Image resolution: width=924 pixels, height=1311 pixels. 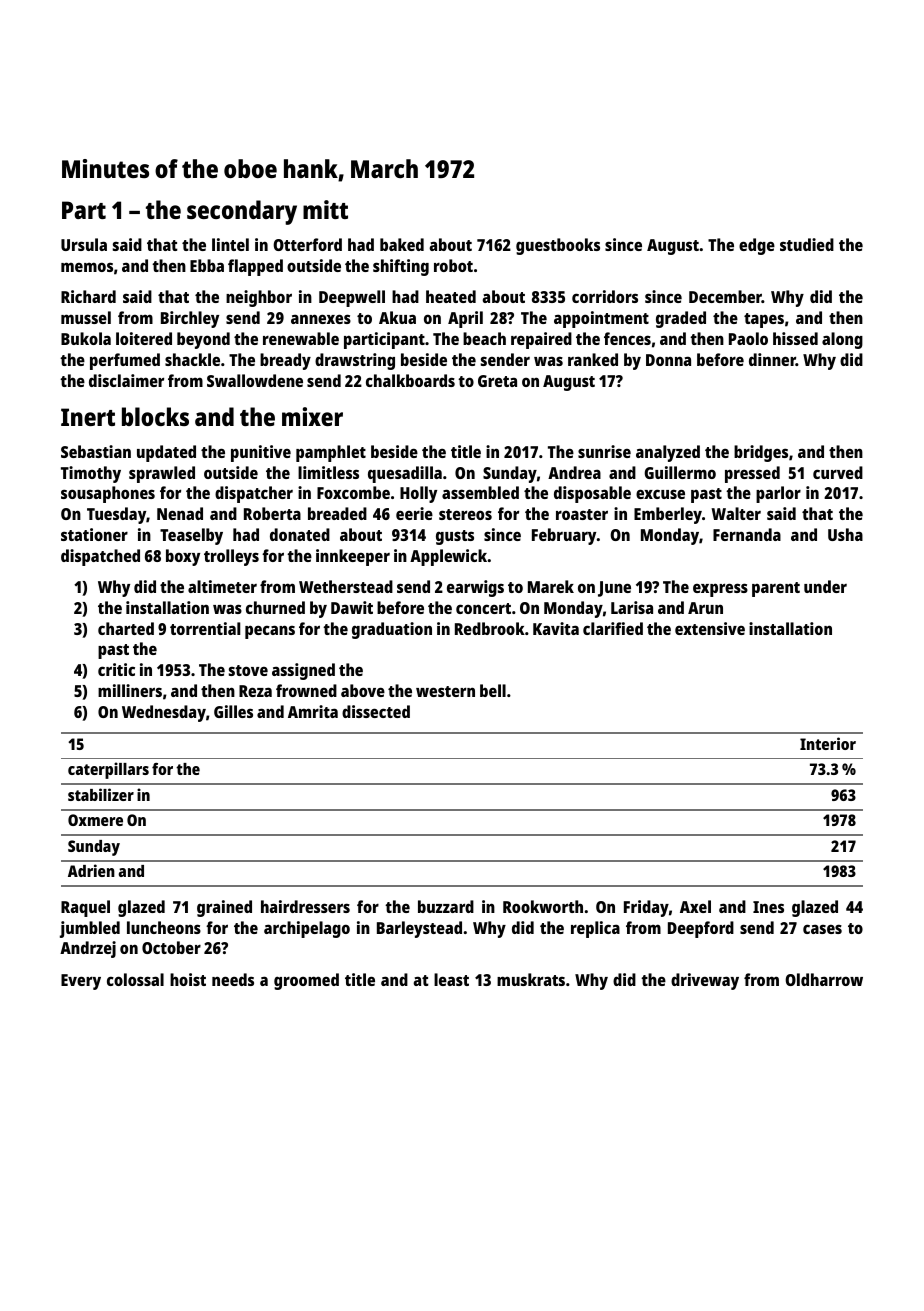 What do you see at coordinates (91, 870) in the screenshot?
I see `Adrien` at bounding box center [91, 870].
